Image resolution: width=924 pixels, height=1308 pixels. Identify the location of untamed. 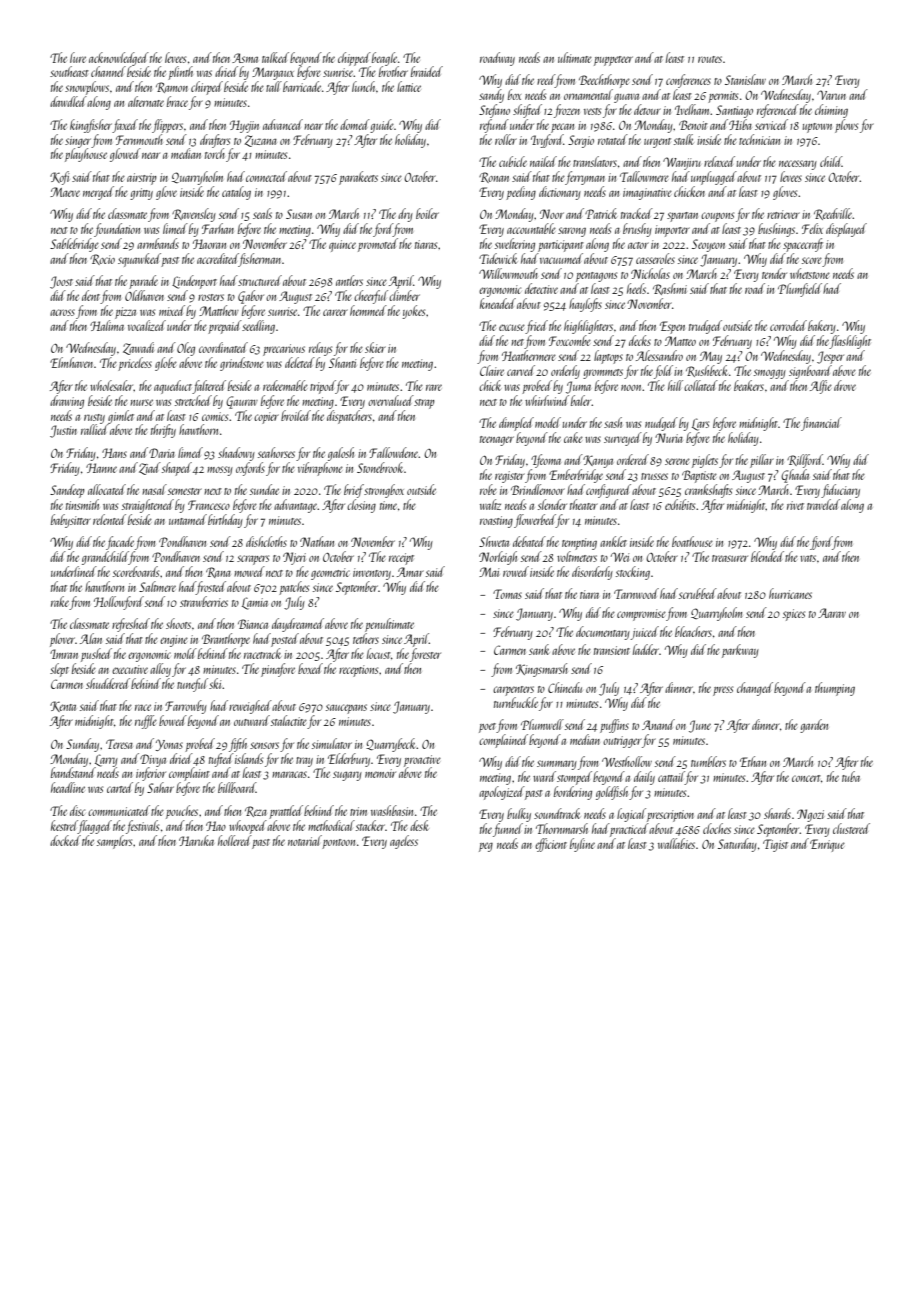
(188, 519).
